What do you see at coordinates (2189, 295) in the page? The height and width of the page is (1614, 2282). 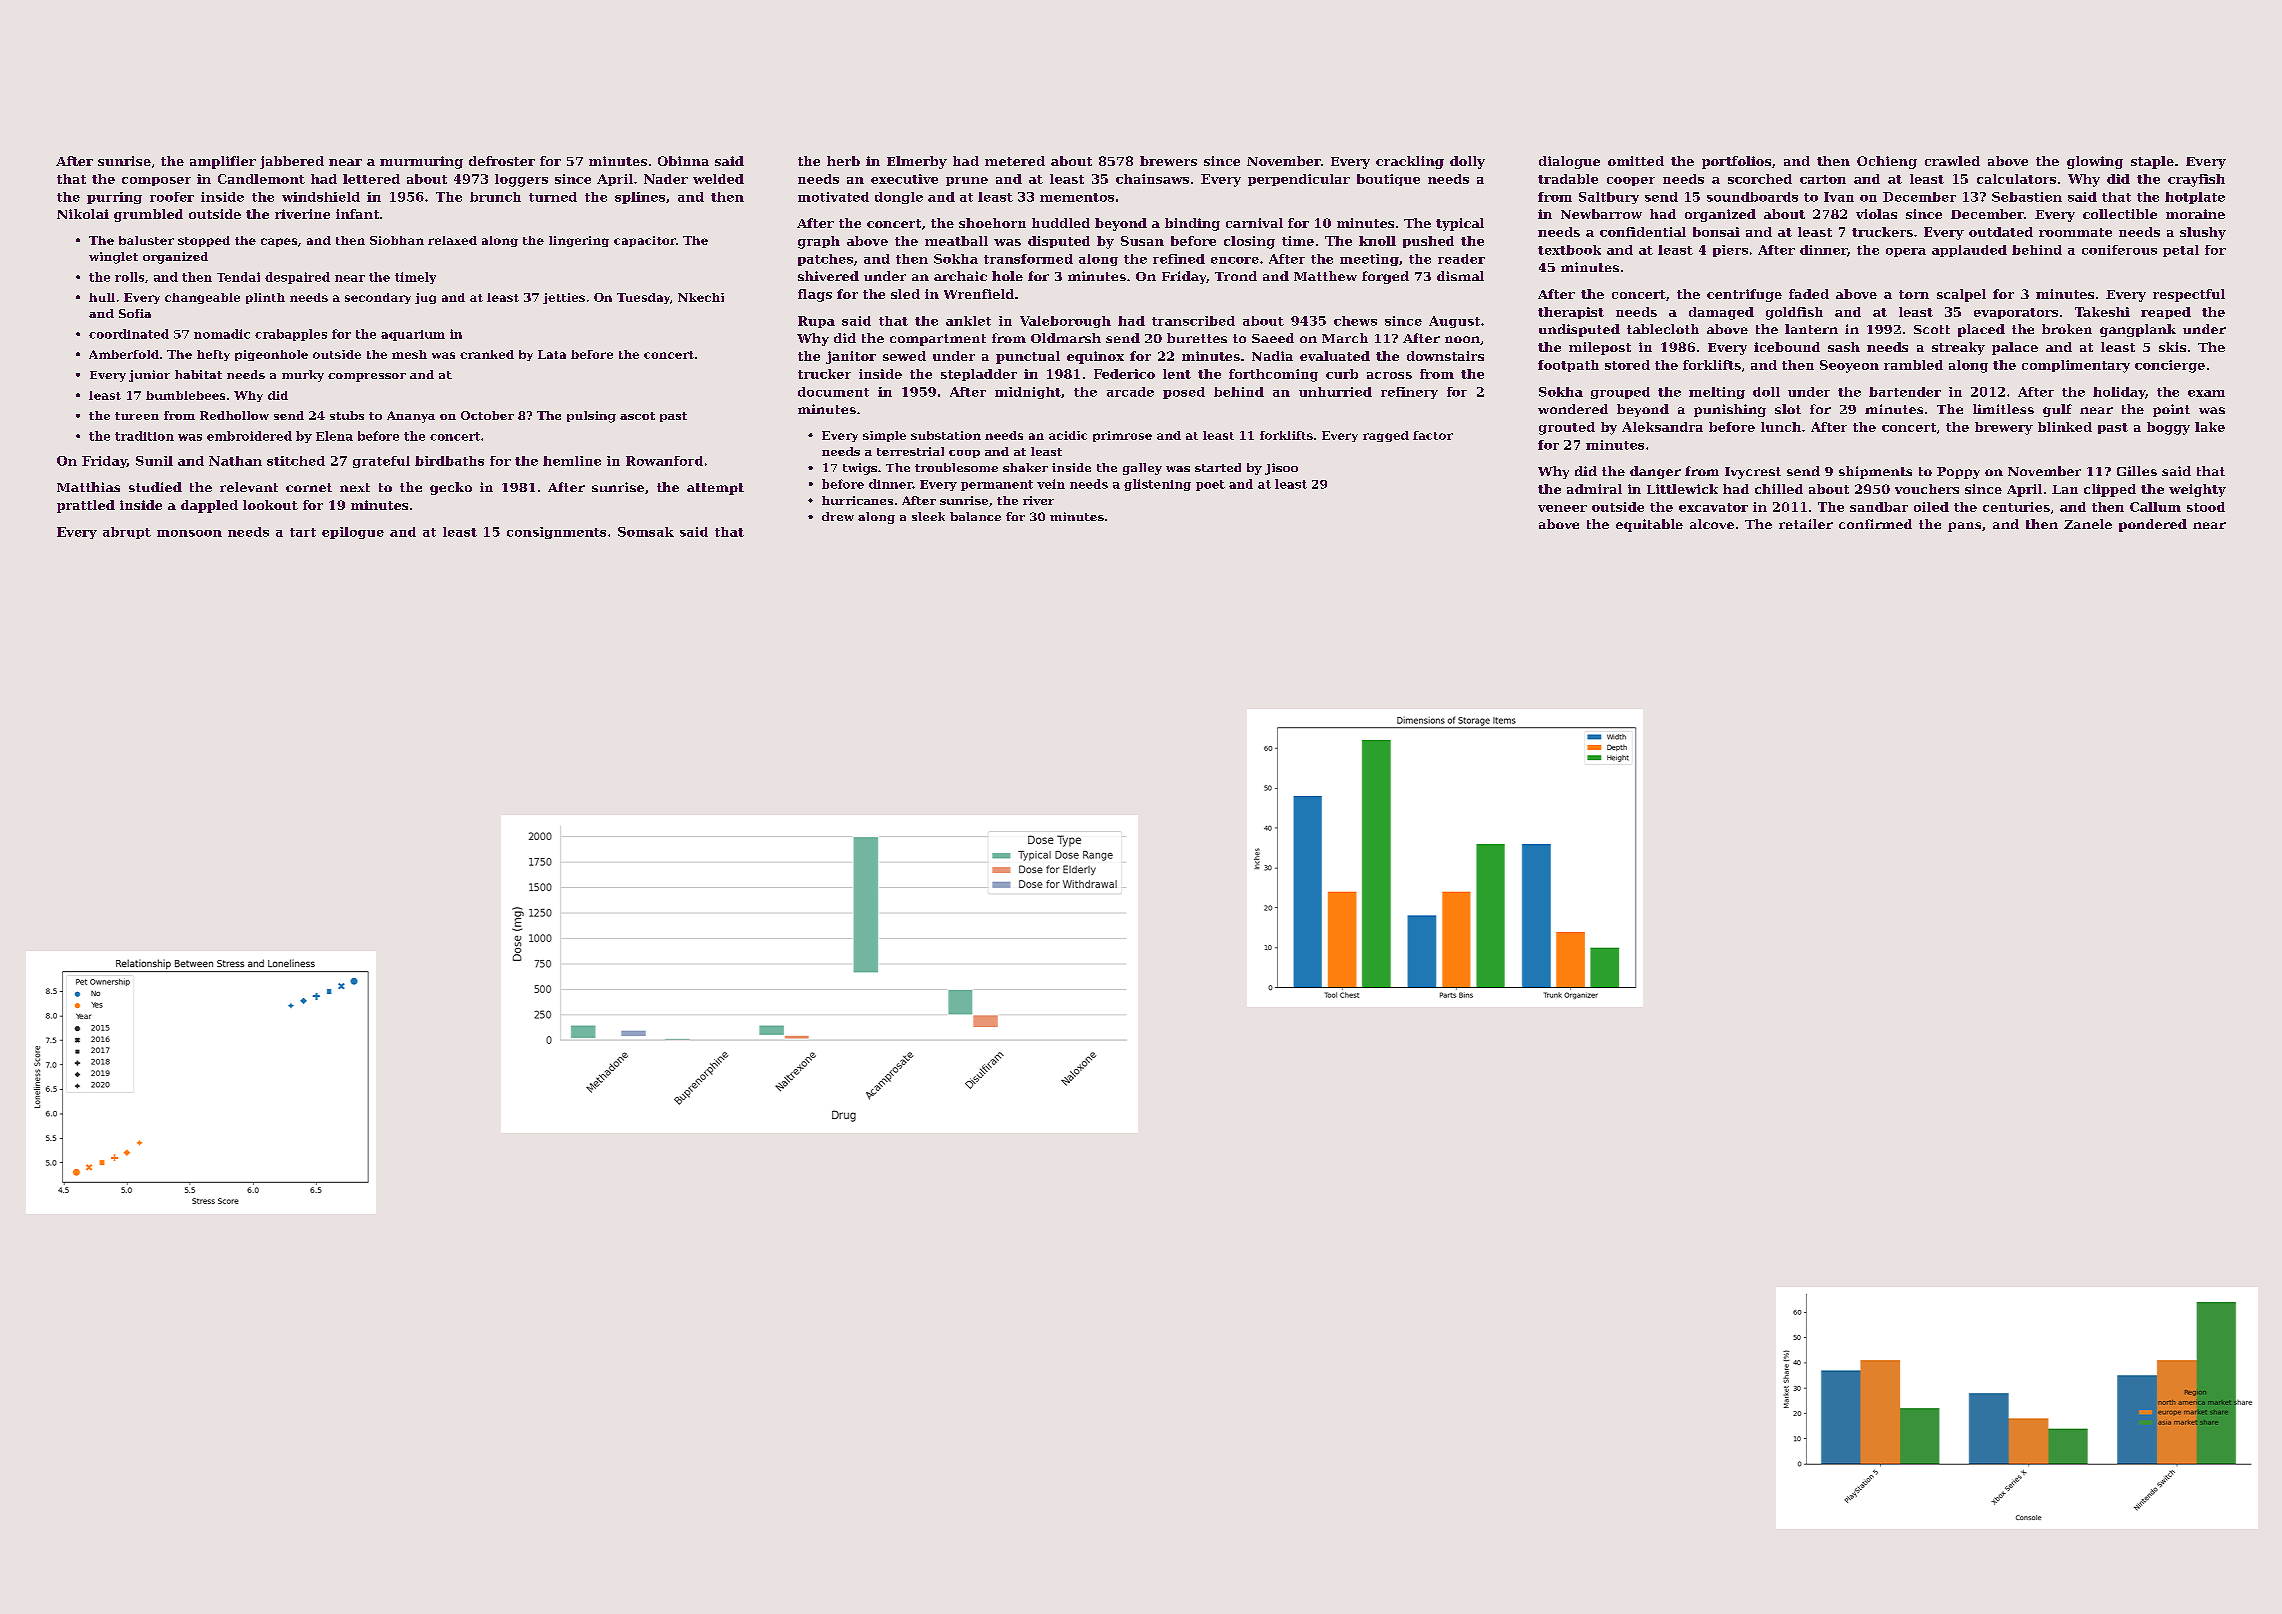 I see `respectful` at bounding box center [2189, 295].
